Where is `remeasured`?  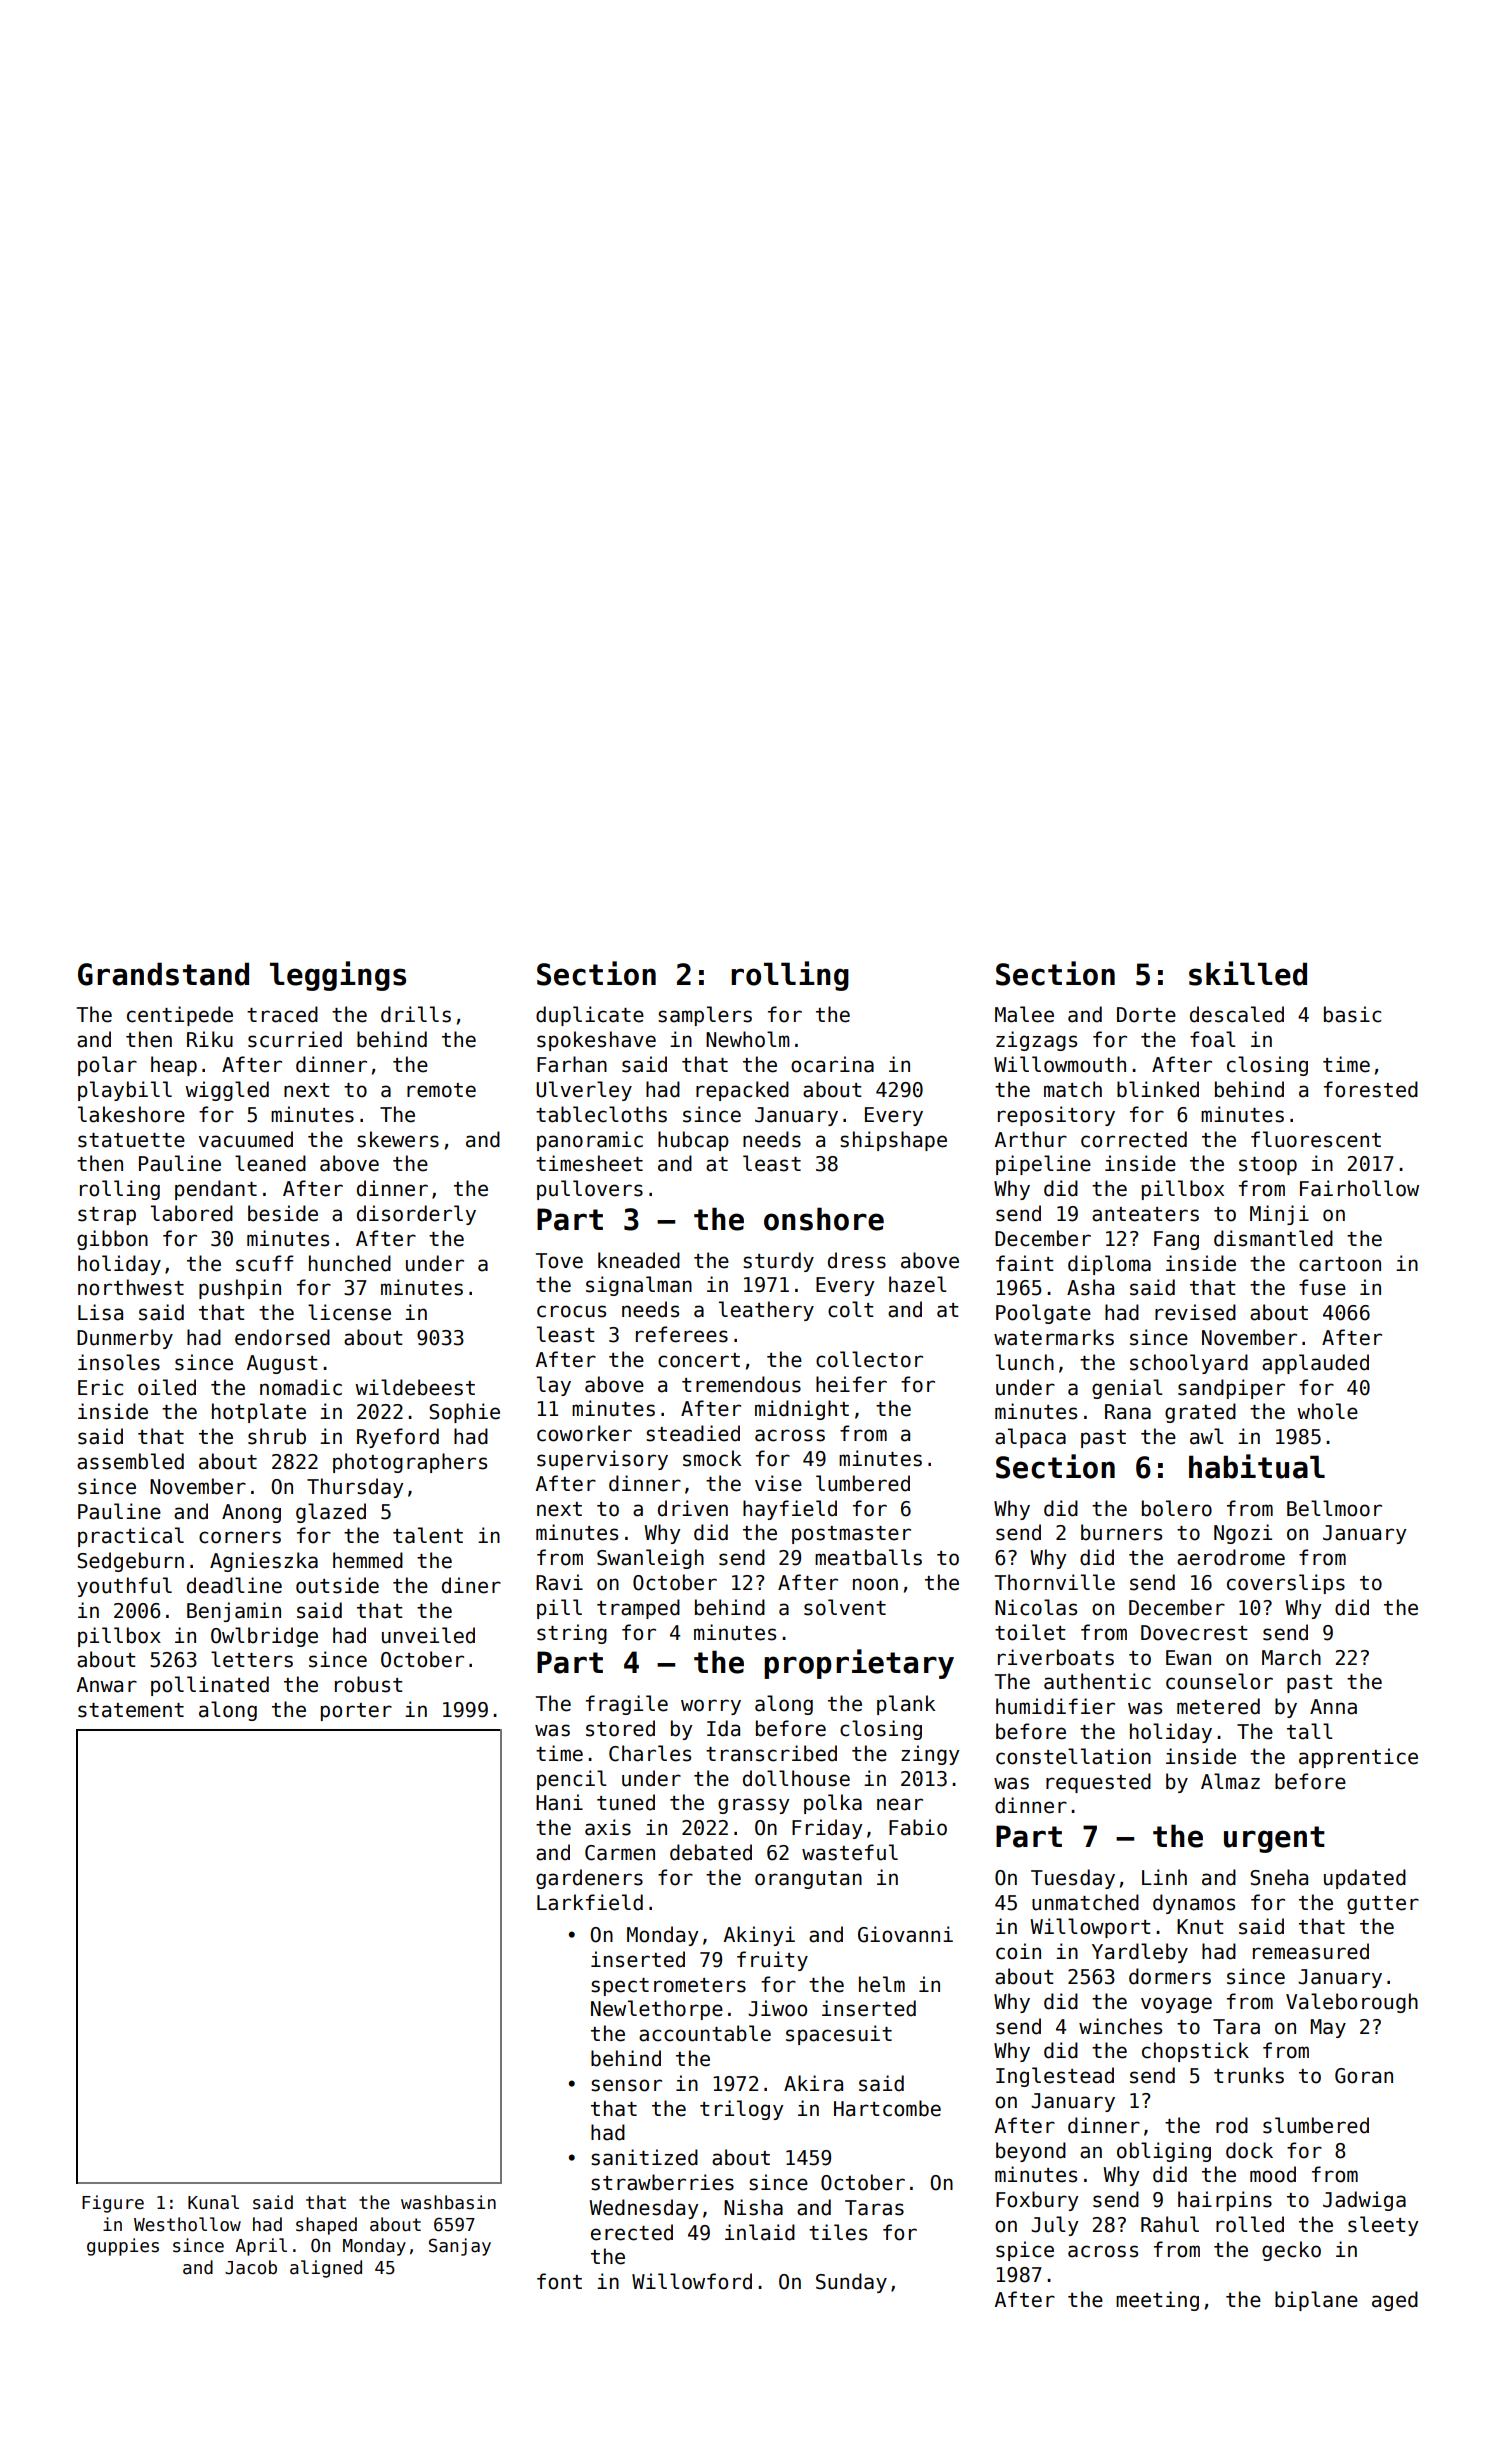
remeasured is located at coordinates (1311, 1951).
